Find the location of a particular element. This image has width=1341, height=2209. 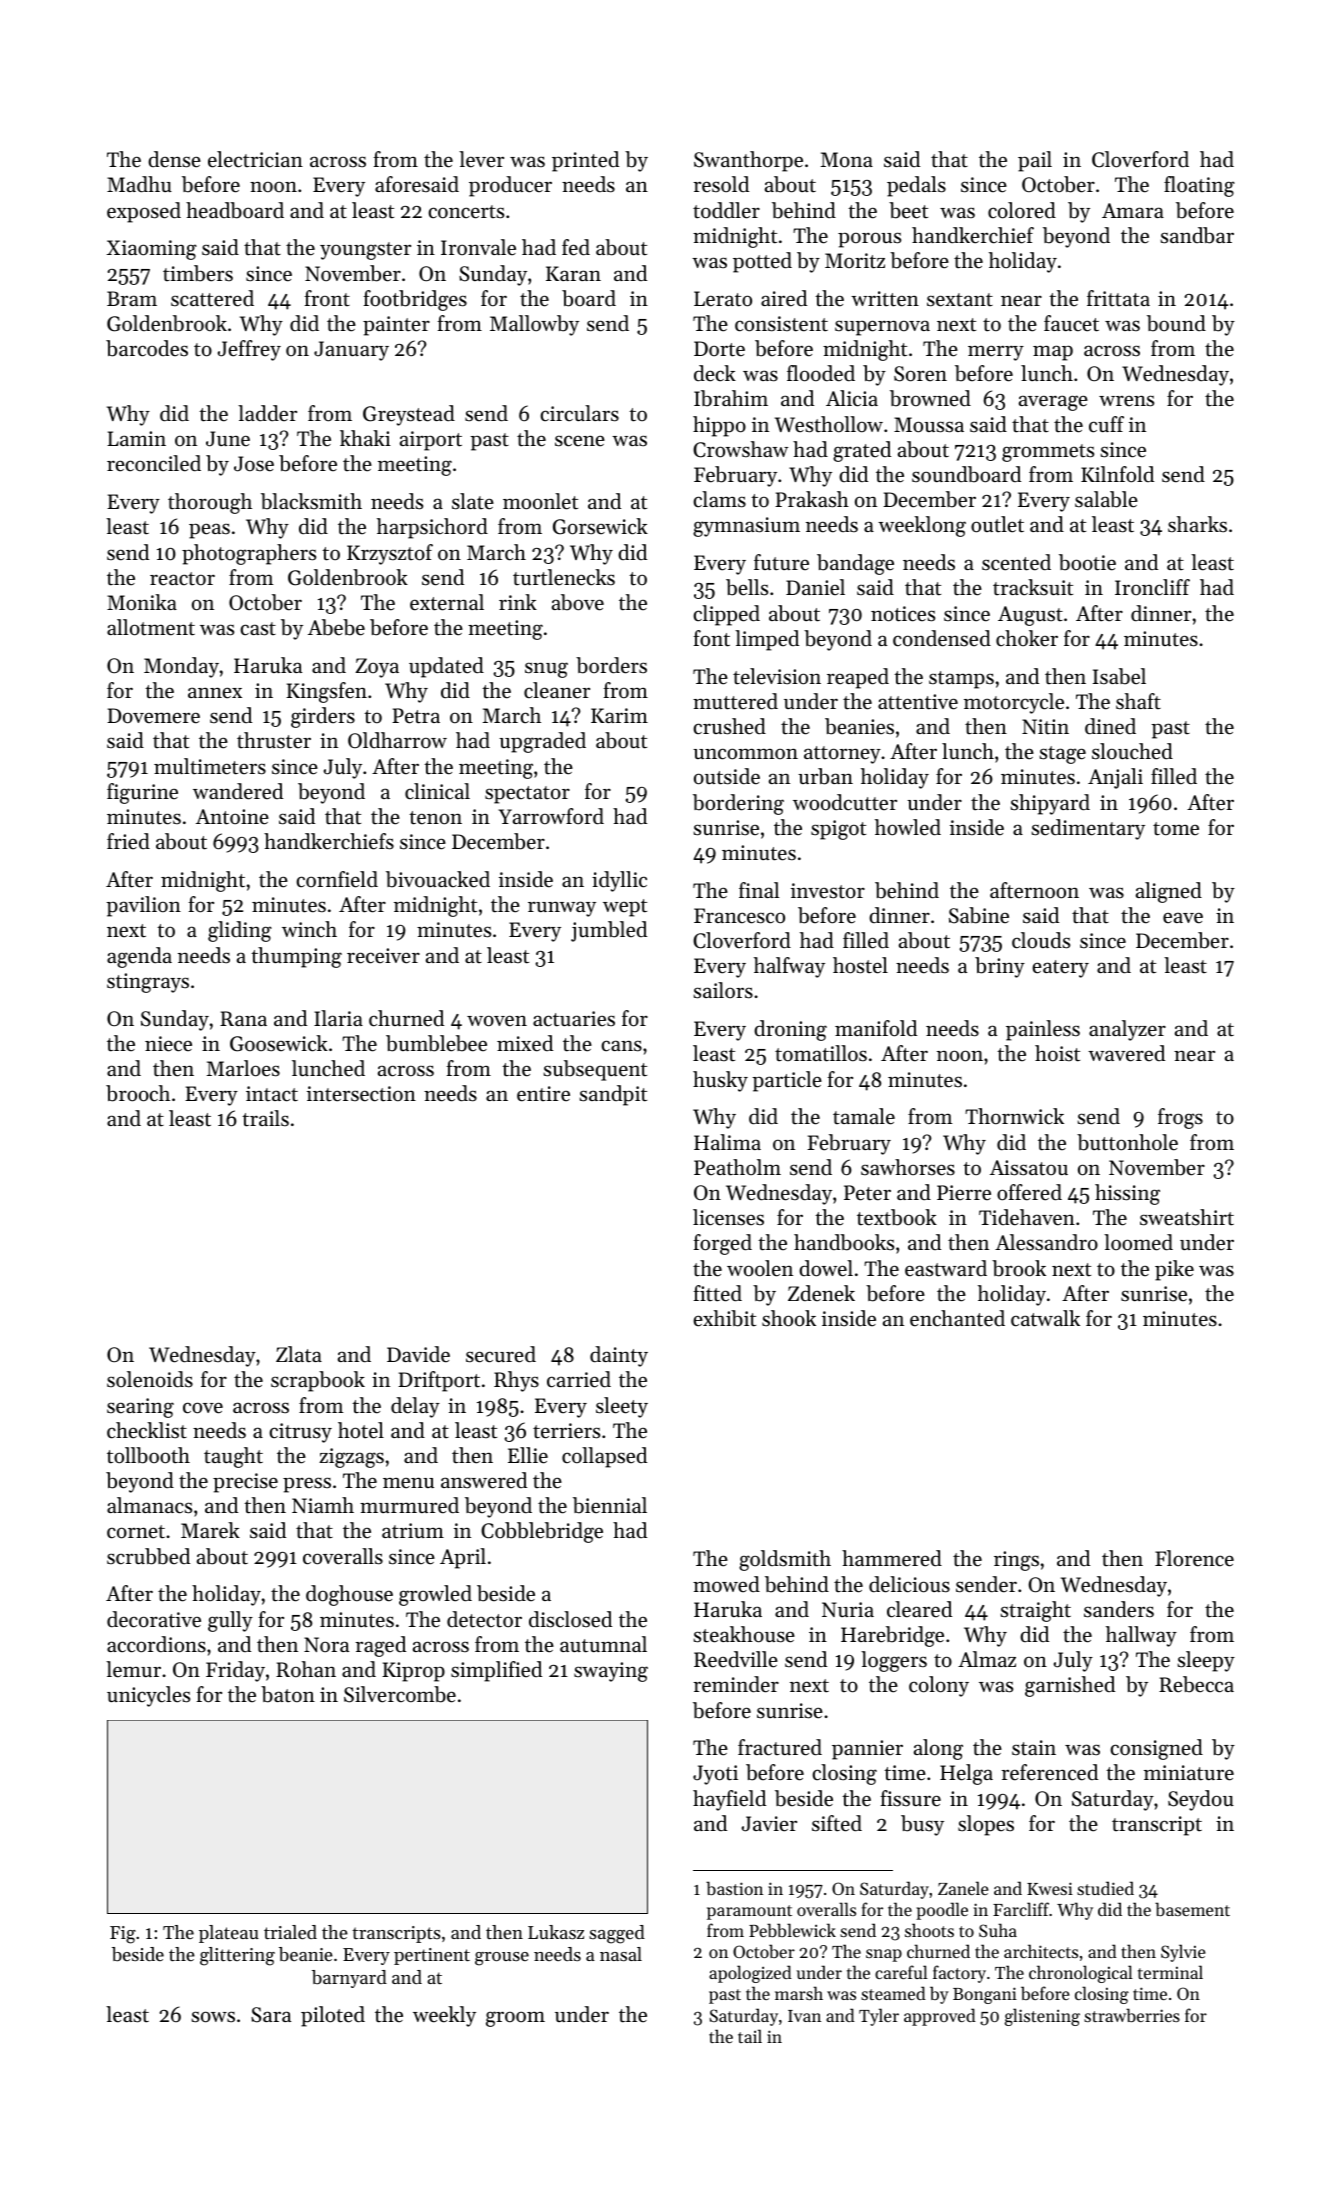

enchanted is located at coordinates (957, 1318).
